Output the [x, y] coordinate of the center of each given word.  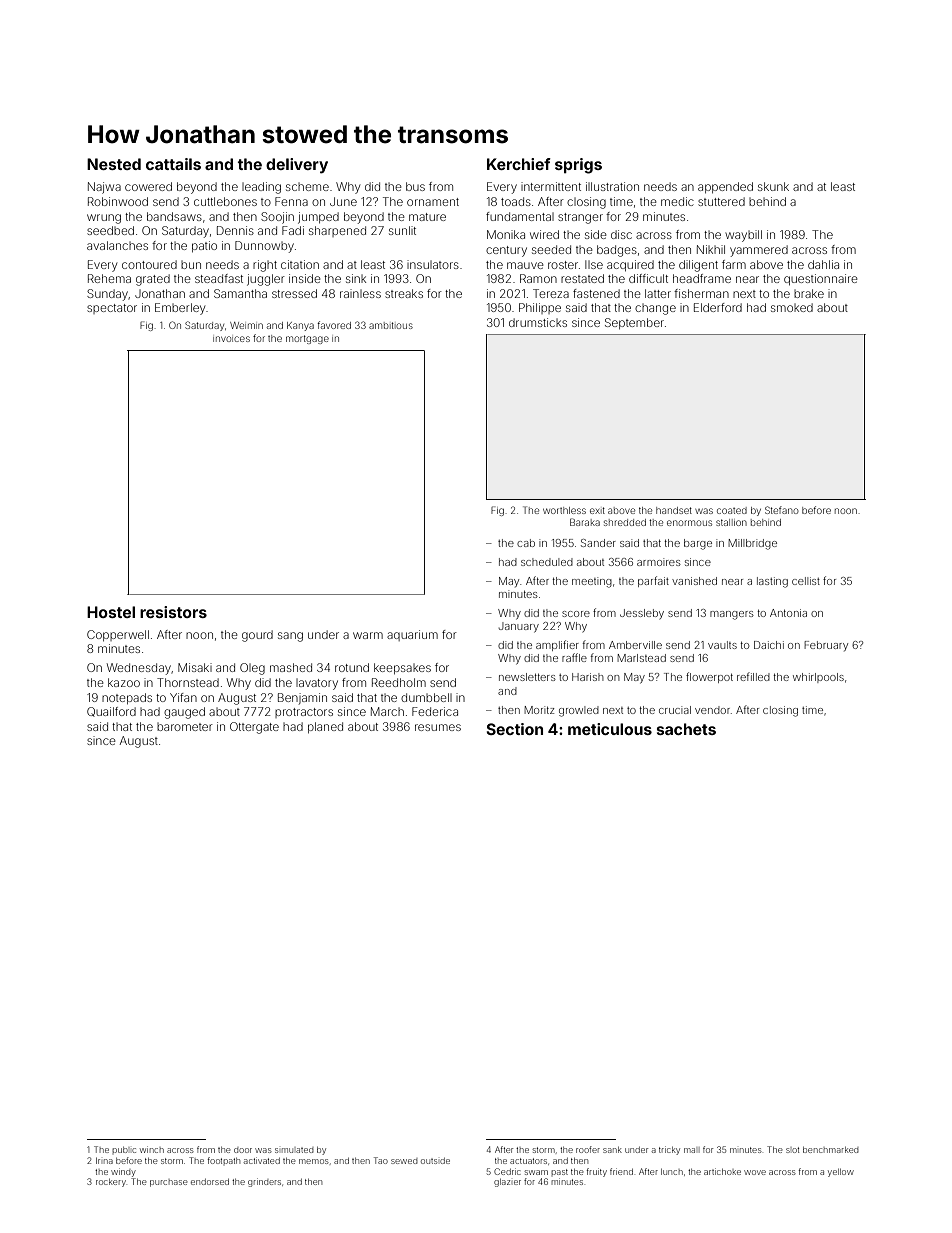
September [634, 323]
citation [300, 264]
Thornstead [188, 682]
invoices [231, 339]
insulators [433, 264]
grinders [264, 1182]
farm [734, 264]
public [124, 1150]
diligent [698, 266]
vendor [712, 710]
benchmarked [831, 1150]
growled [579, 711]
